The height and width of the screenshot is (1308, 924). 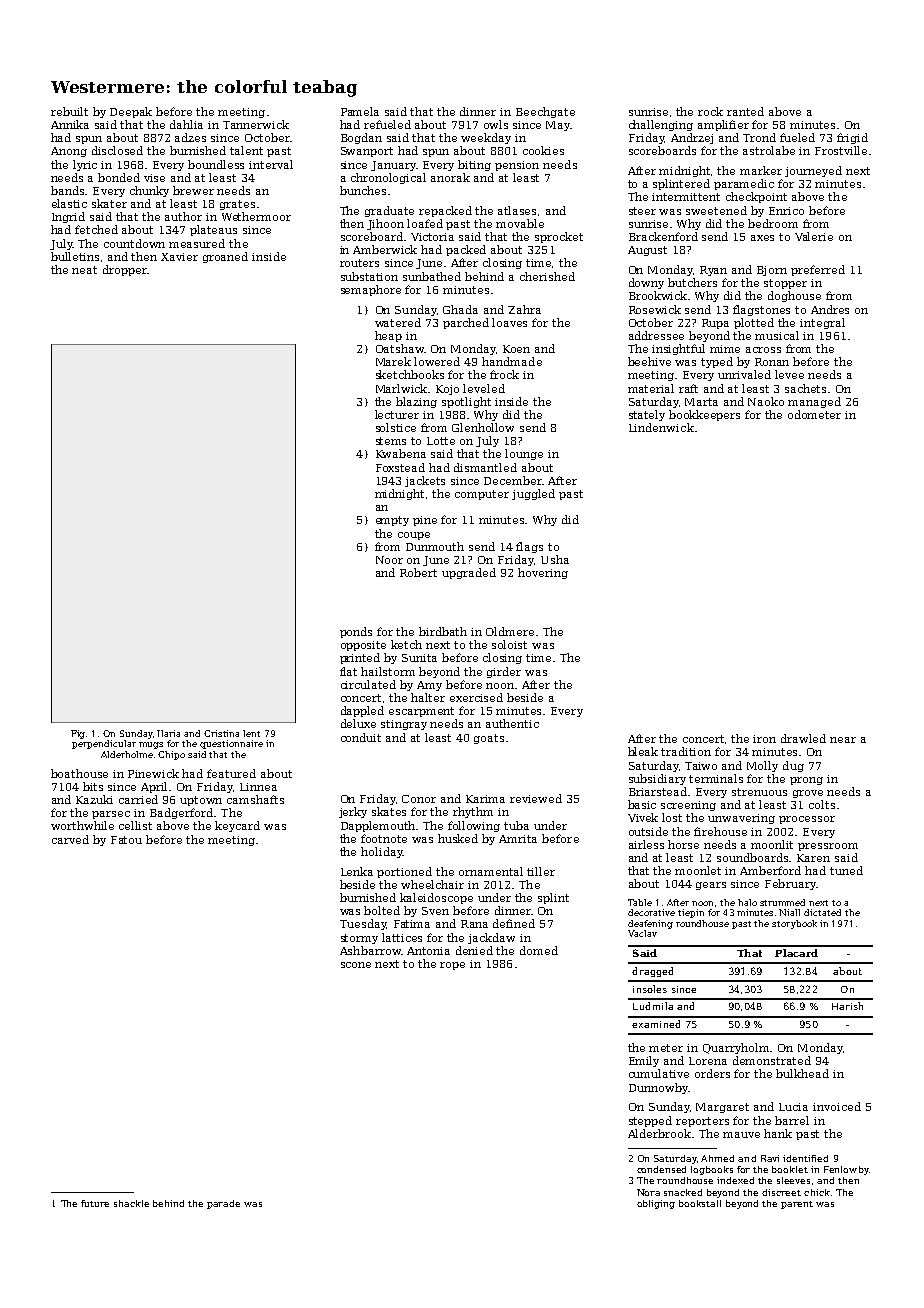 I want to click on empty, so click(x=392, y=521).
